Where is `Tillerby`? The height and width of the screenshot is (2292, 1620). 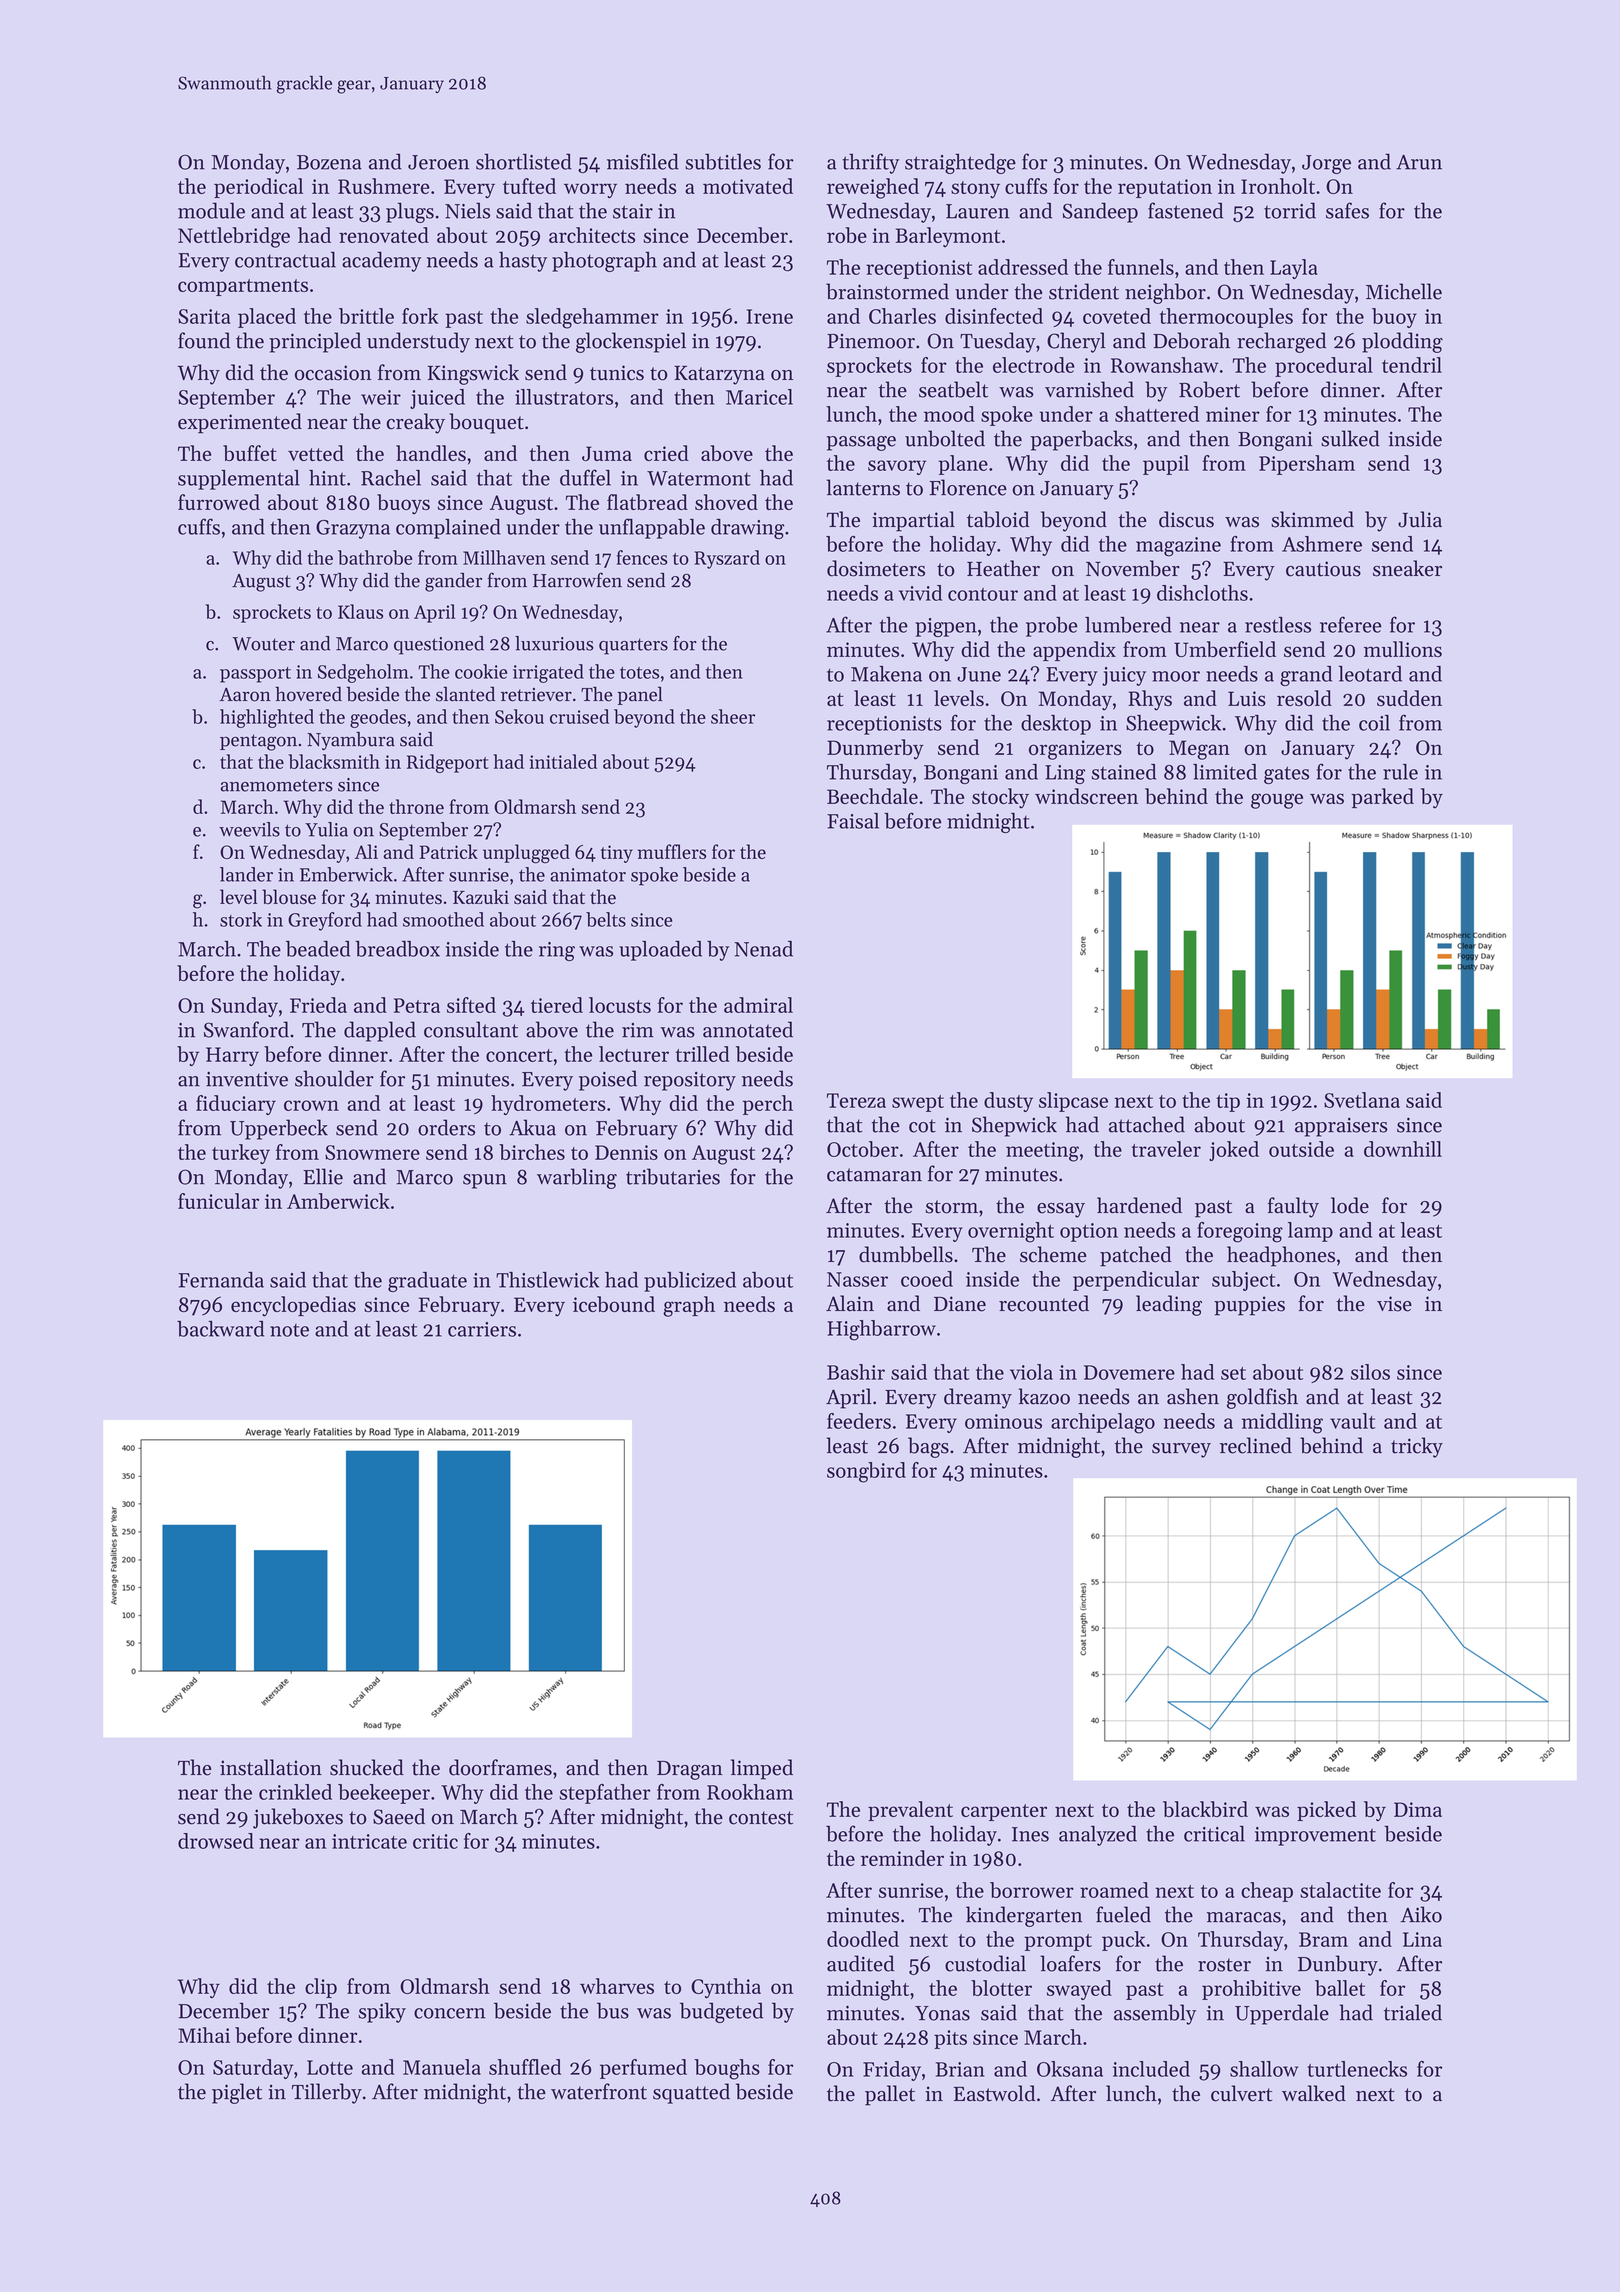 Tillerby is located at coordinates (327, 2093).
